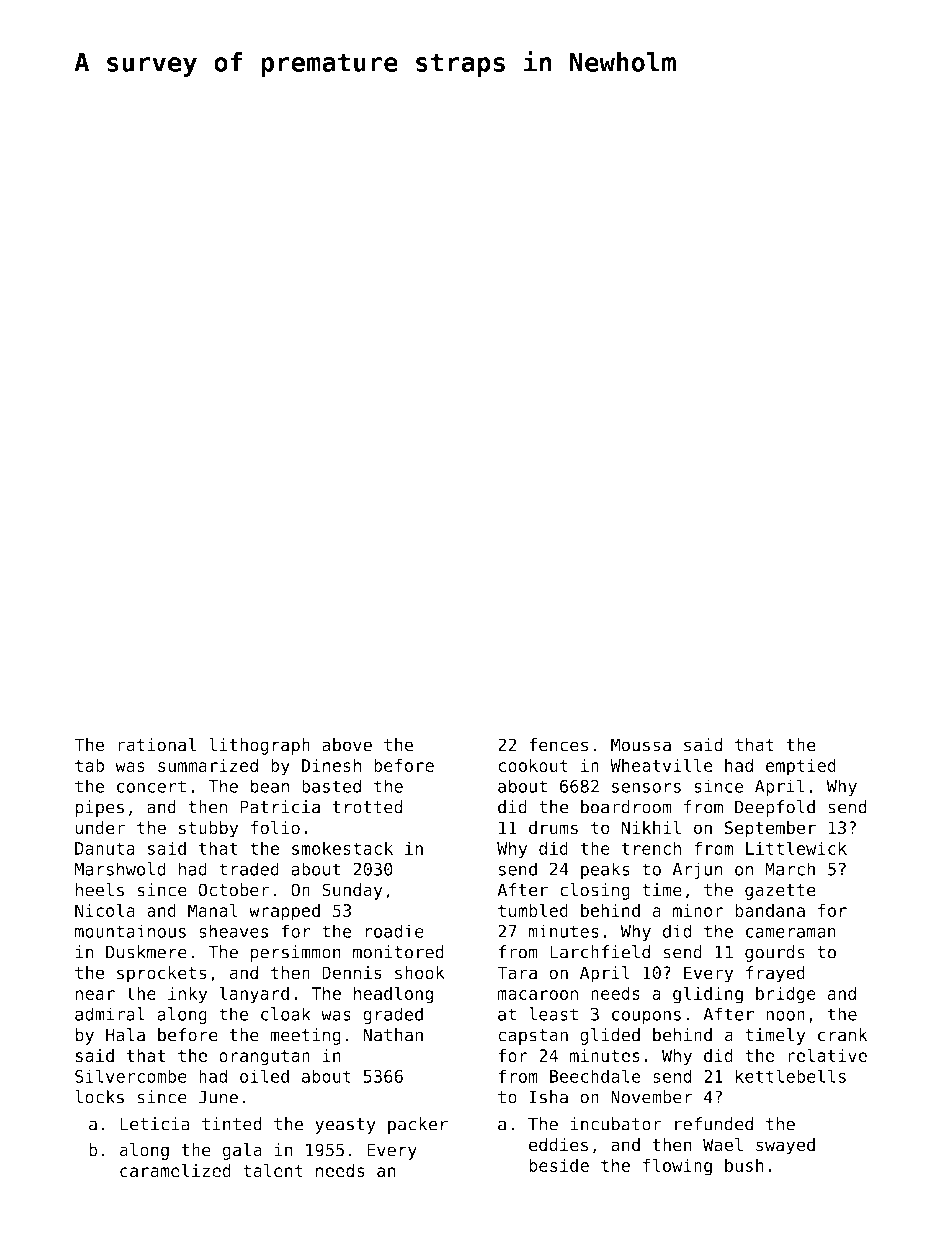 The width and height of the image is (952, 1233). I want to click on Beechdale, so click(595, 1076).
